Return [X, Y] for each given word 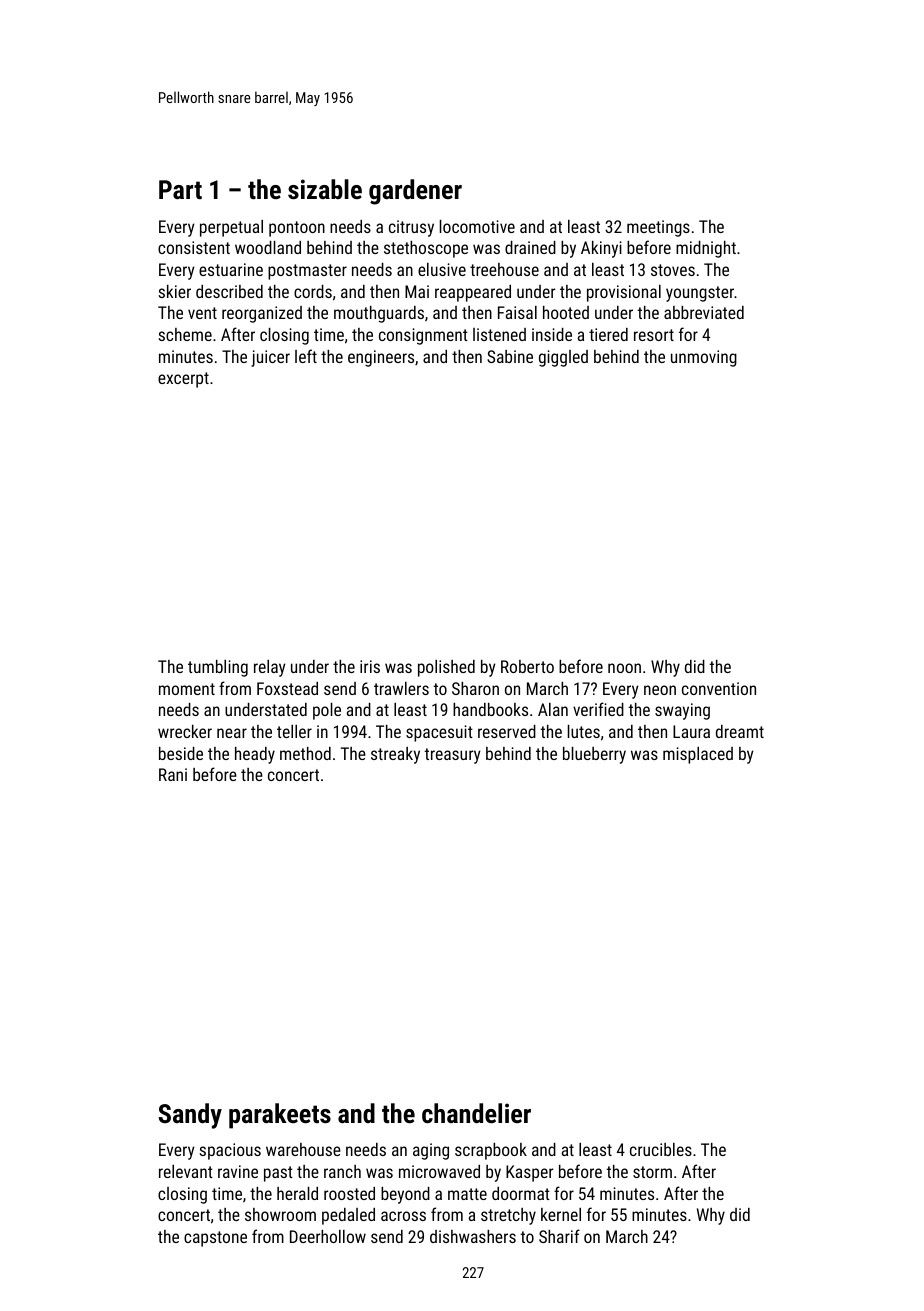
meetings [658, 228]
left [306, 356]
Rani [173, 774]
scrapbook [491, 1151]
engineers [381, 358]
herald [297, 1193]
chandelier [476, 1113]
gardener [415, 192]
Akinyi [601, 249]
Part [180, 189]
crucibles [661, 1149]
